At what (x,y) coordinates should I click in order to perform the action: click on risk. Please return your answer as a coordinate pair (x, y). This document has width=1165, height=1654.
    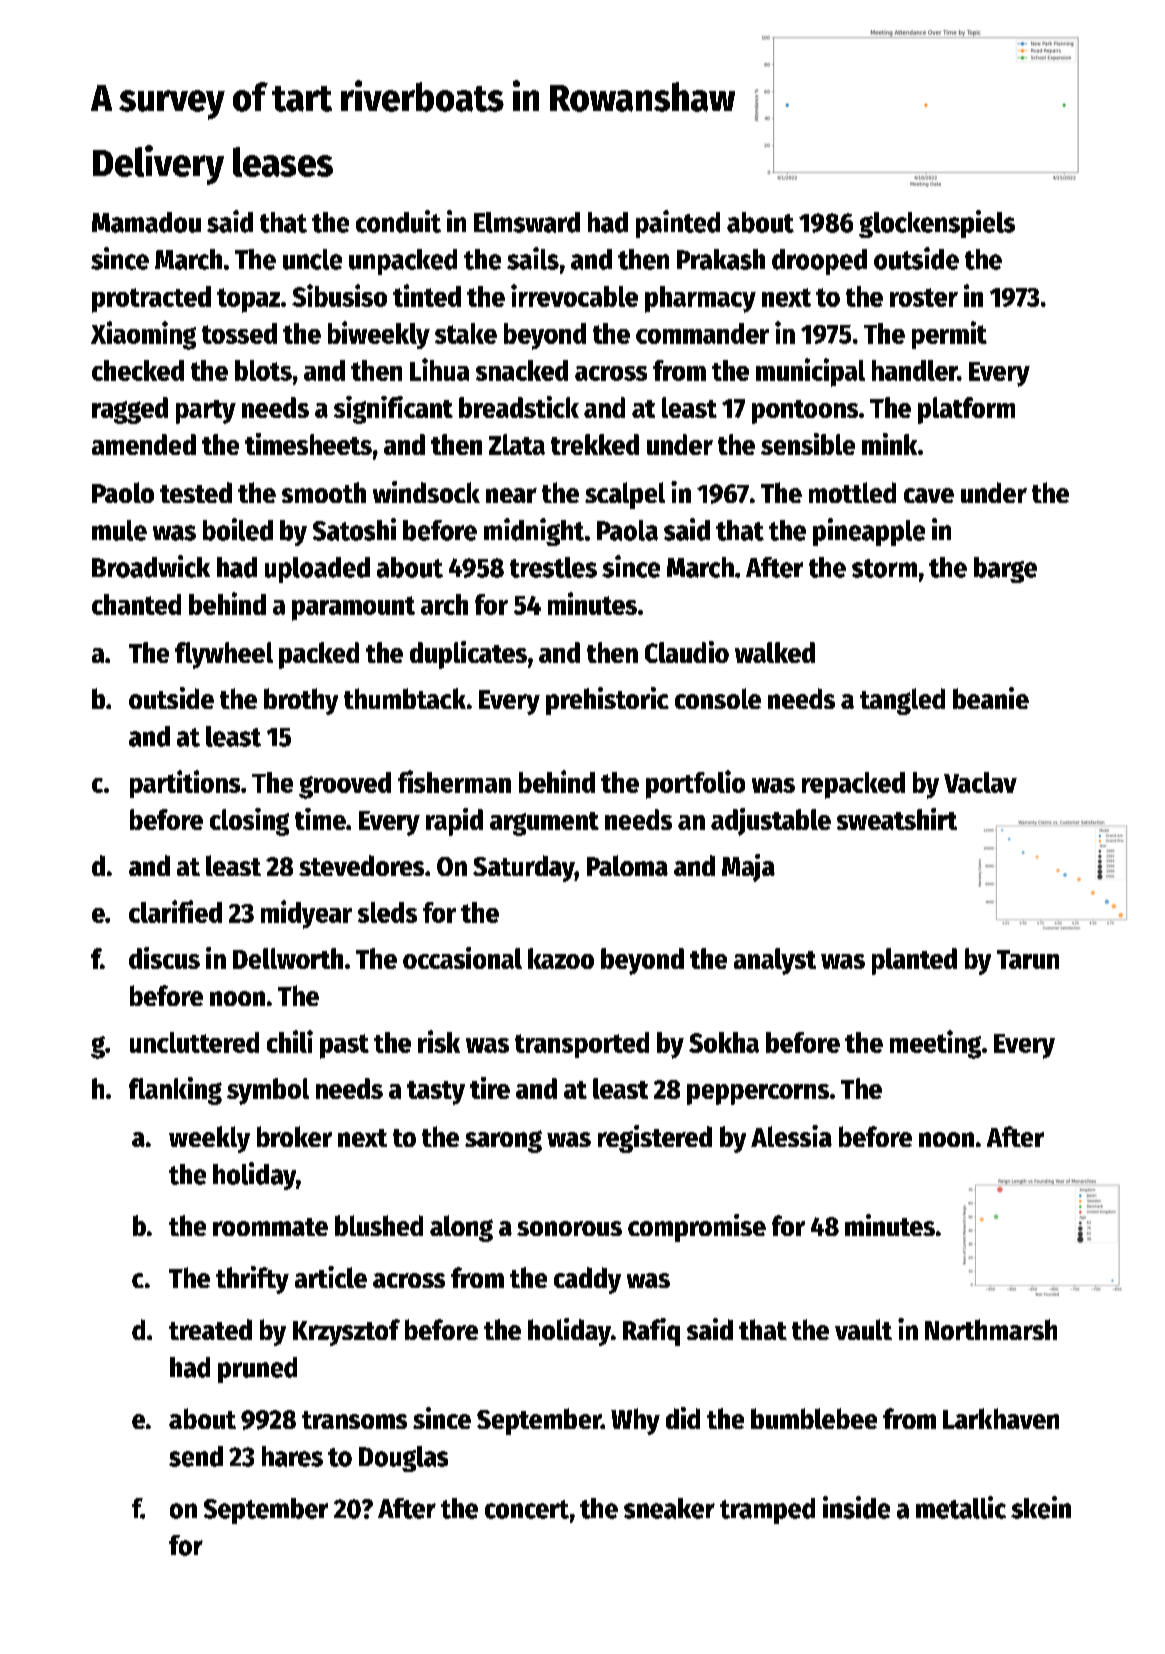
    Looking at the image, I should click on (439, 1041).
